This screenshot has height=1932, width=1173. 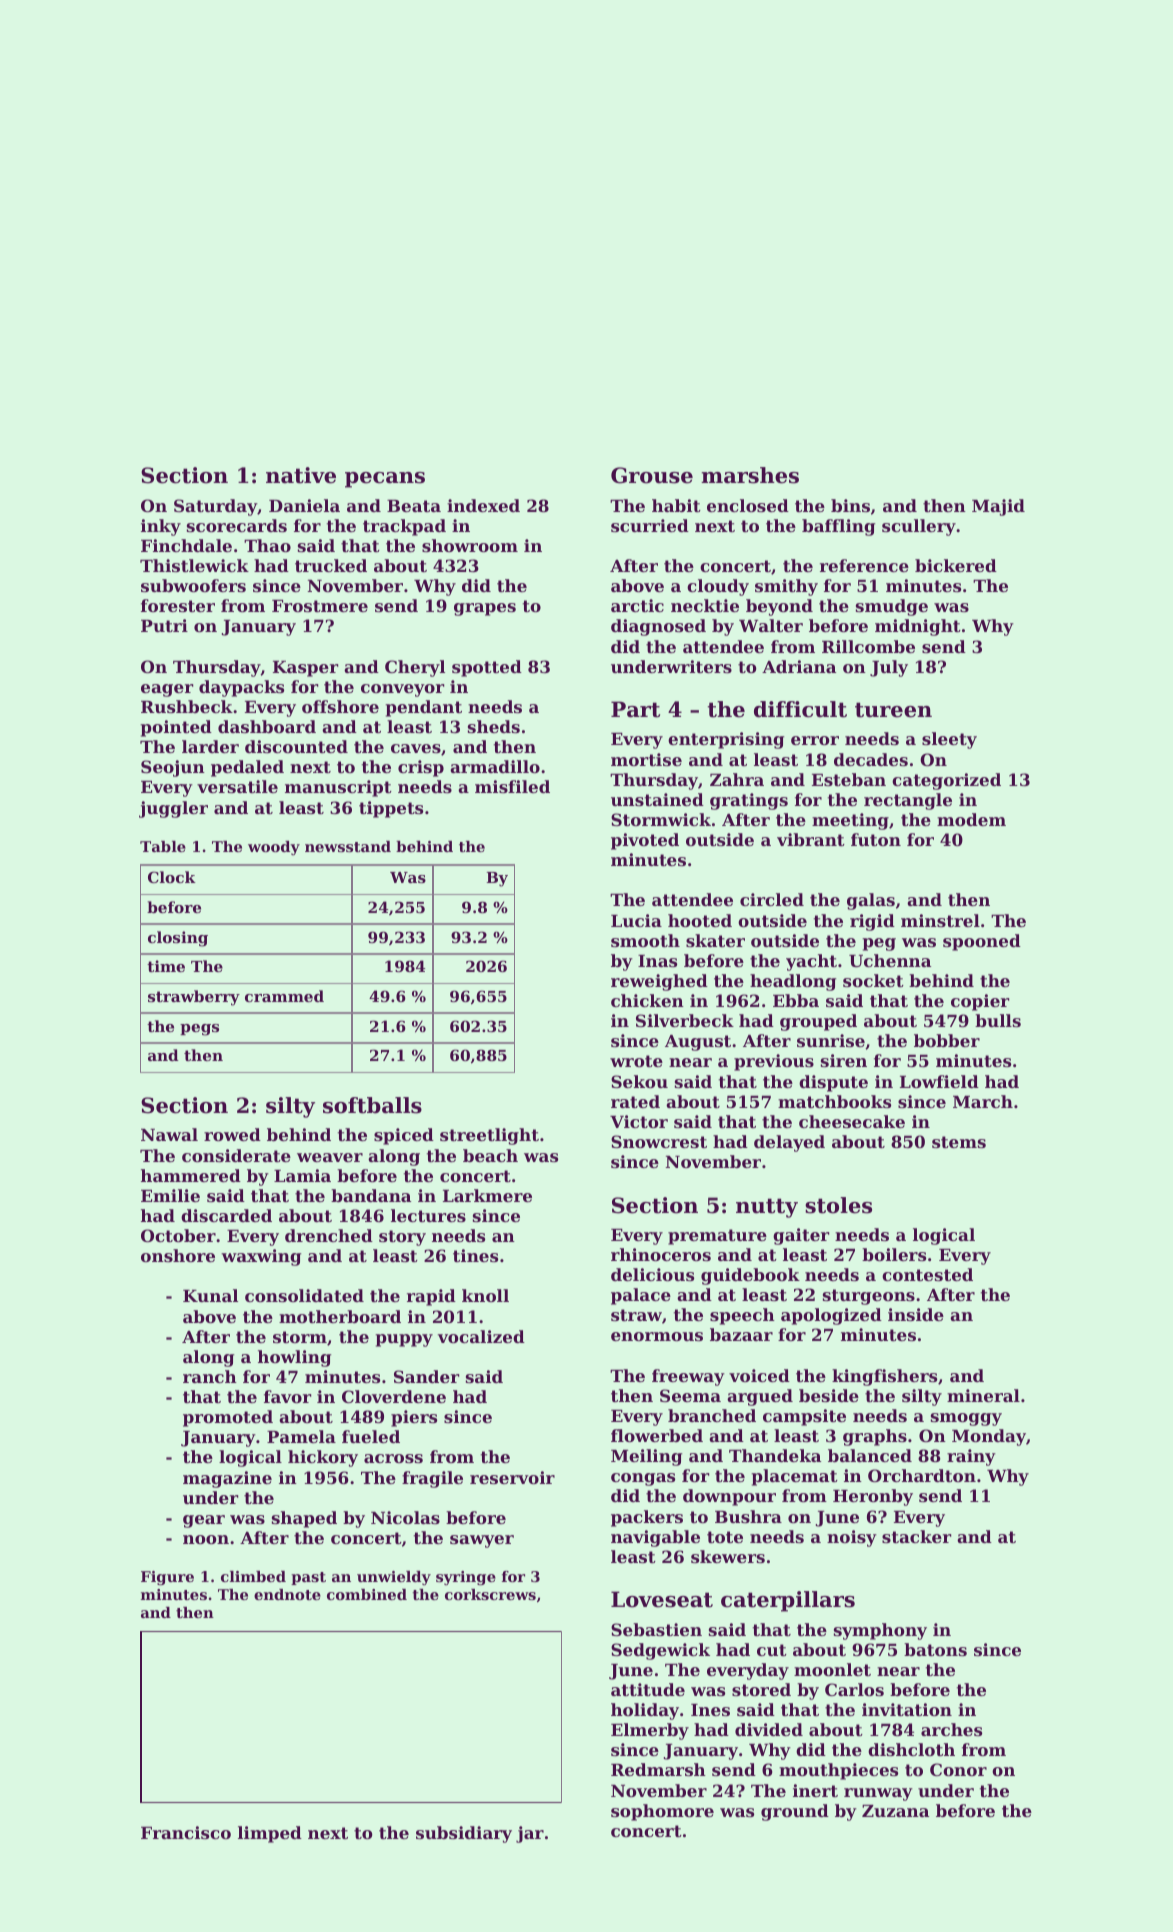 I want to click on jar, so click(x=530, y=1834).
